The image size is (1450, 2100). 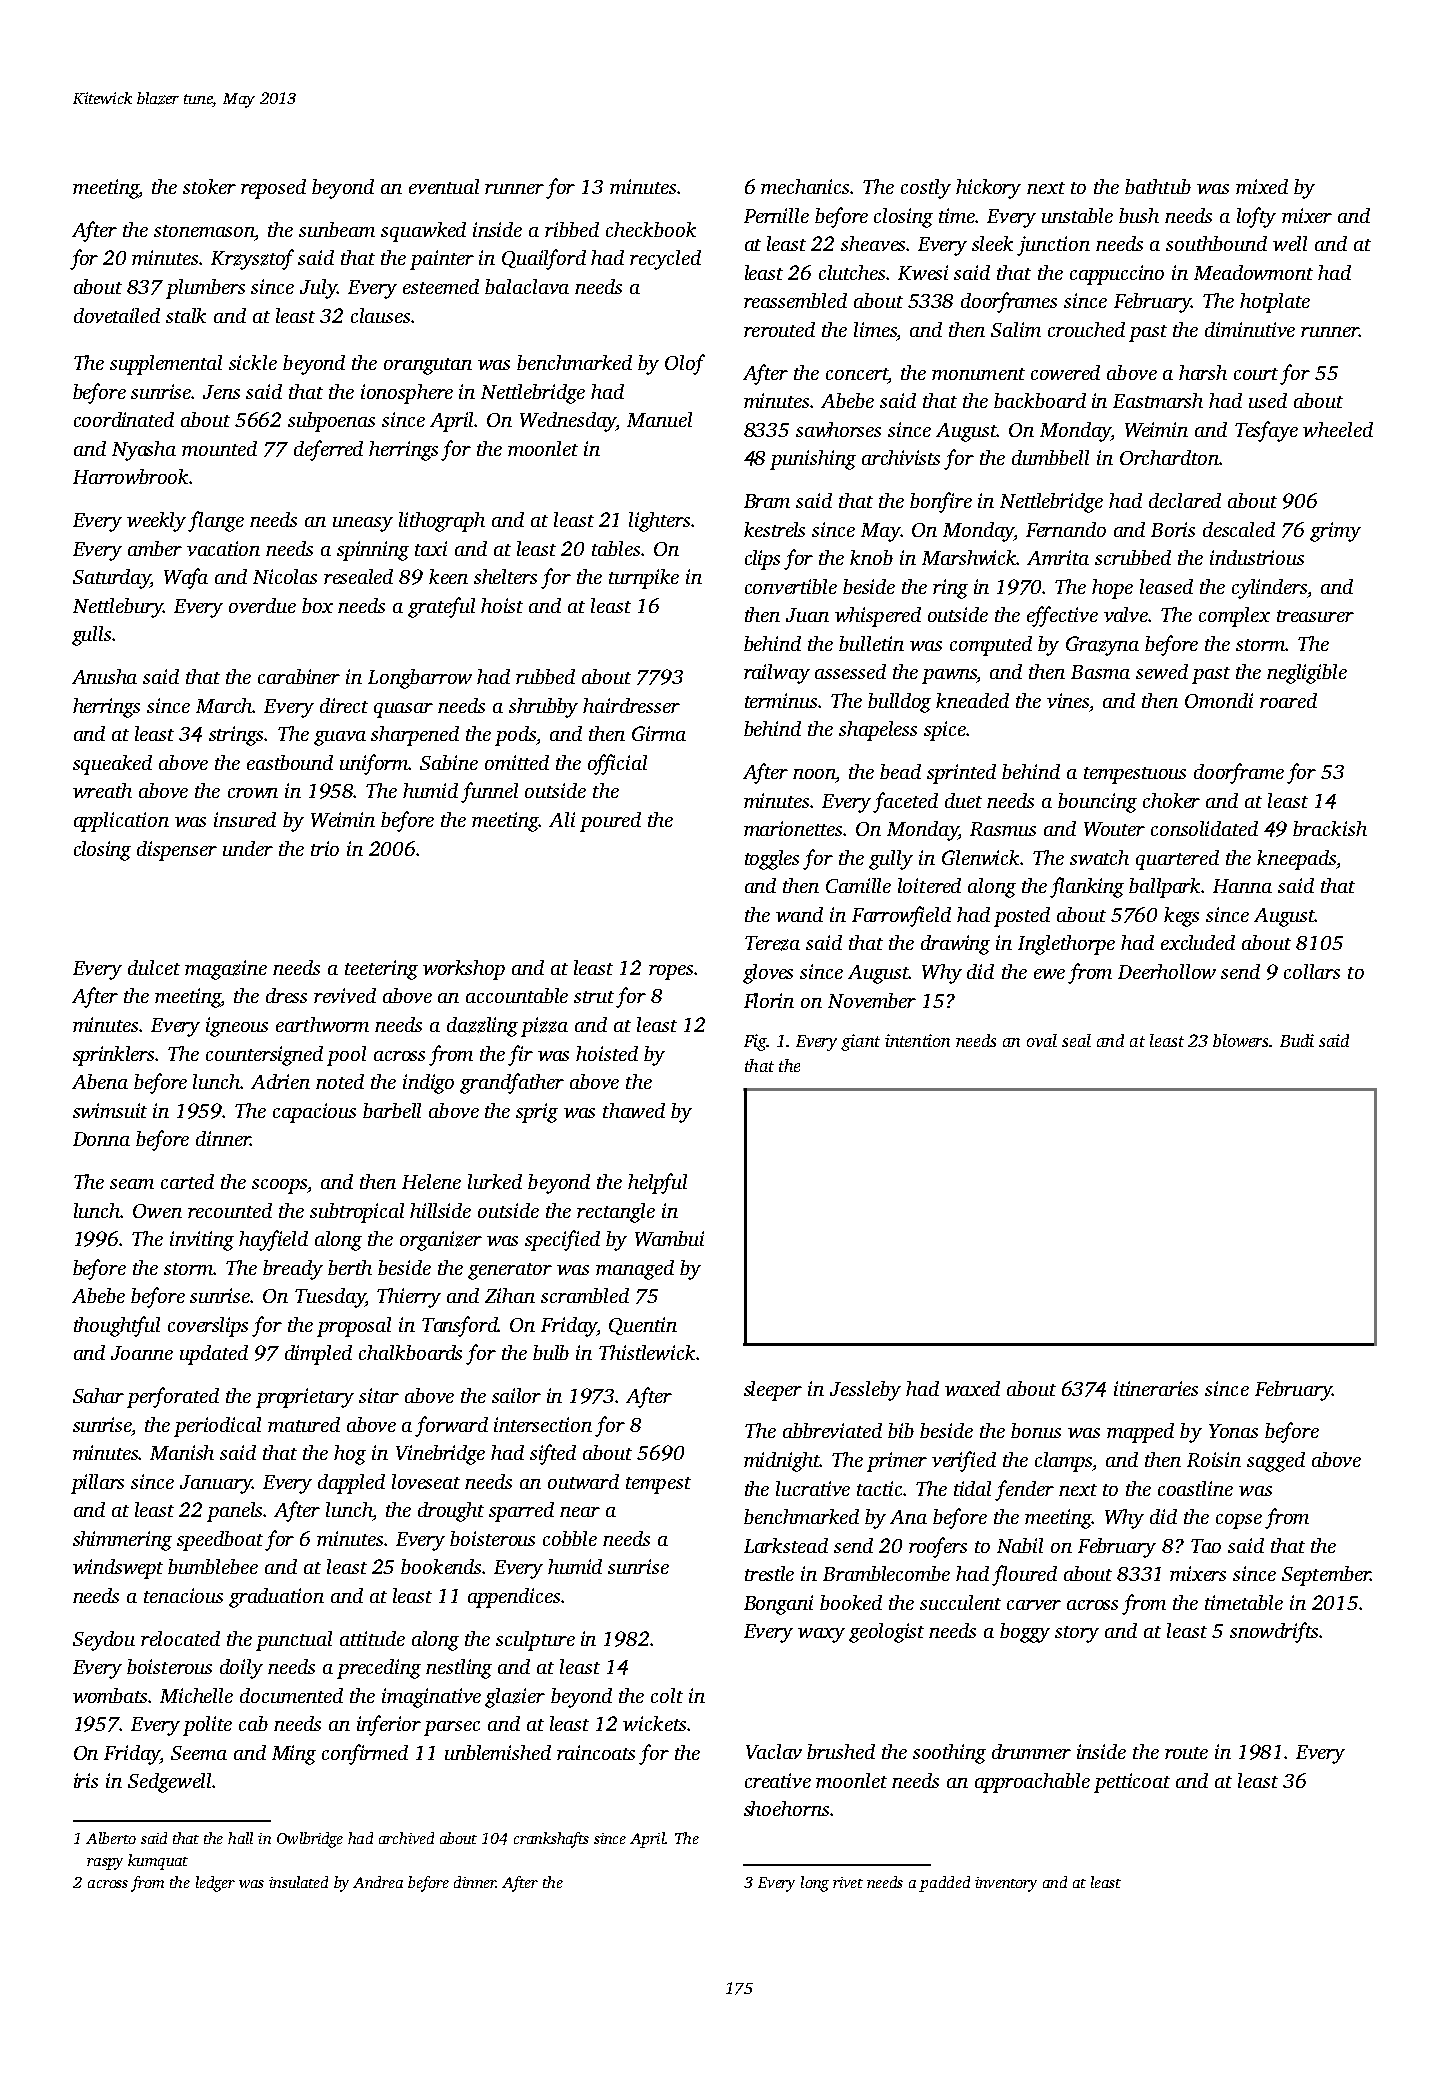 What do you see at coordinates (215, 1884) in the document?
I see `ledger` at bounding box center [215, 1884].
